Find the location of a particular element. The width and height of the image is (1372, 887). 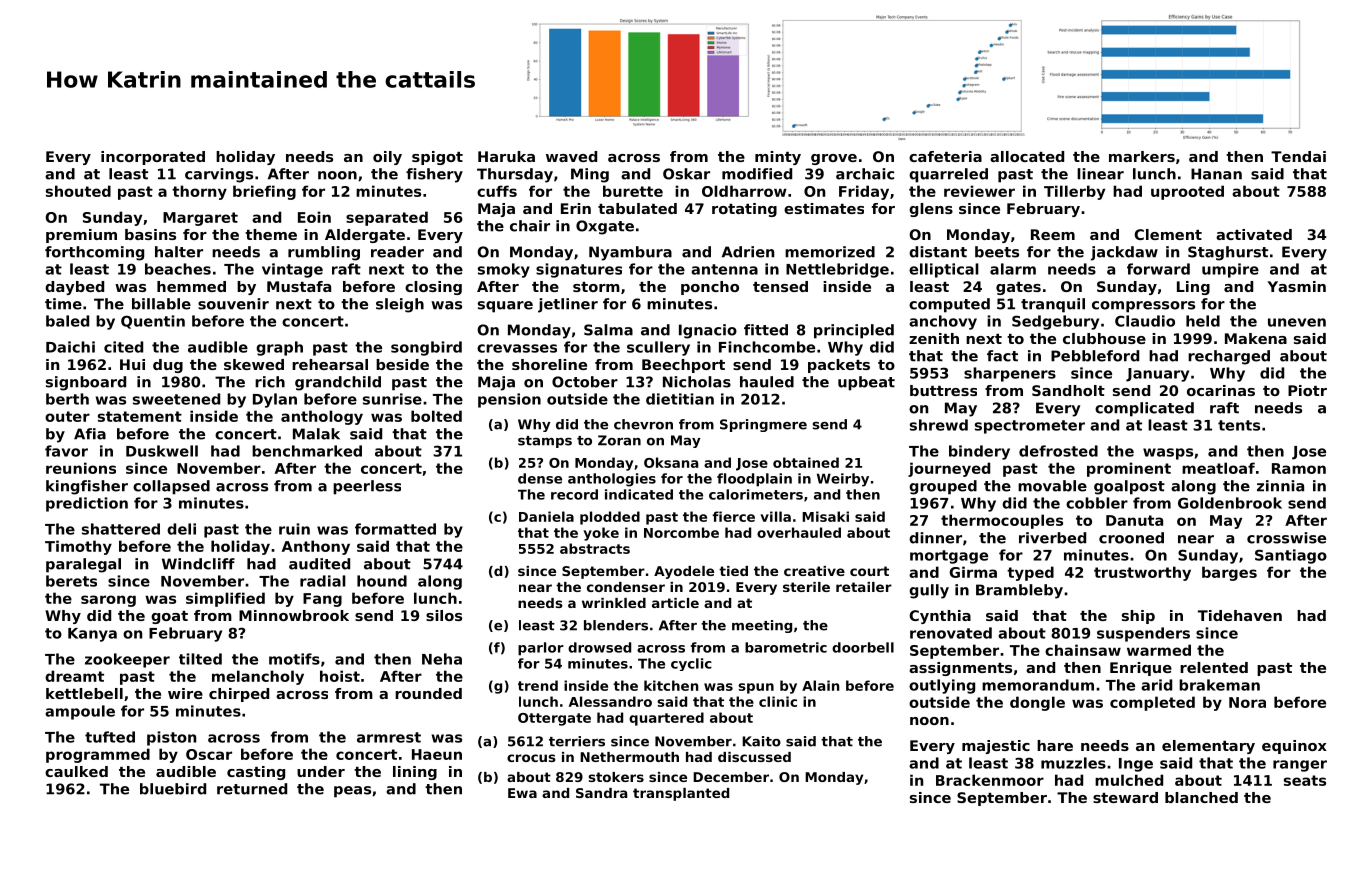

grove is located at coordinates (834, 159).
